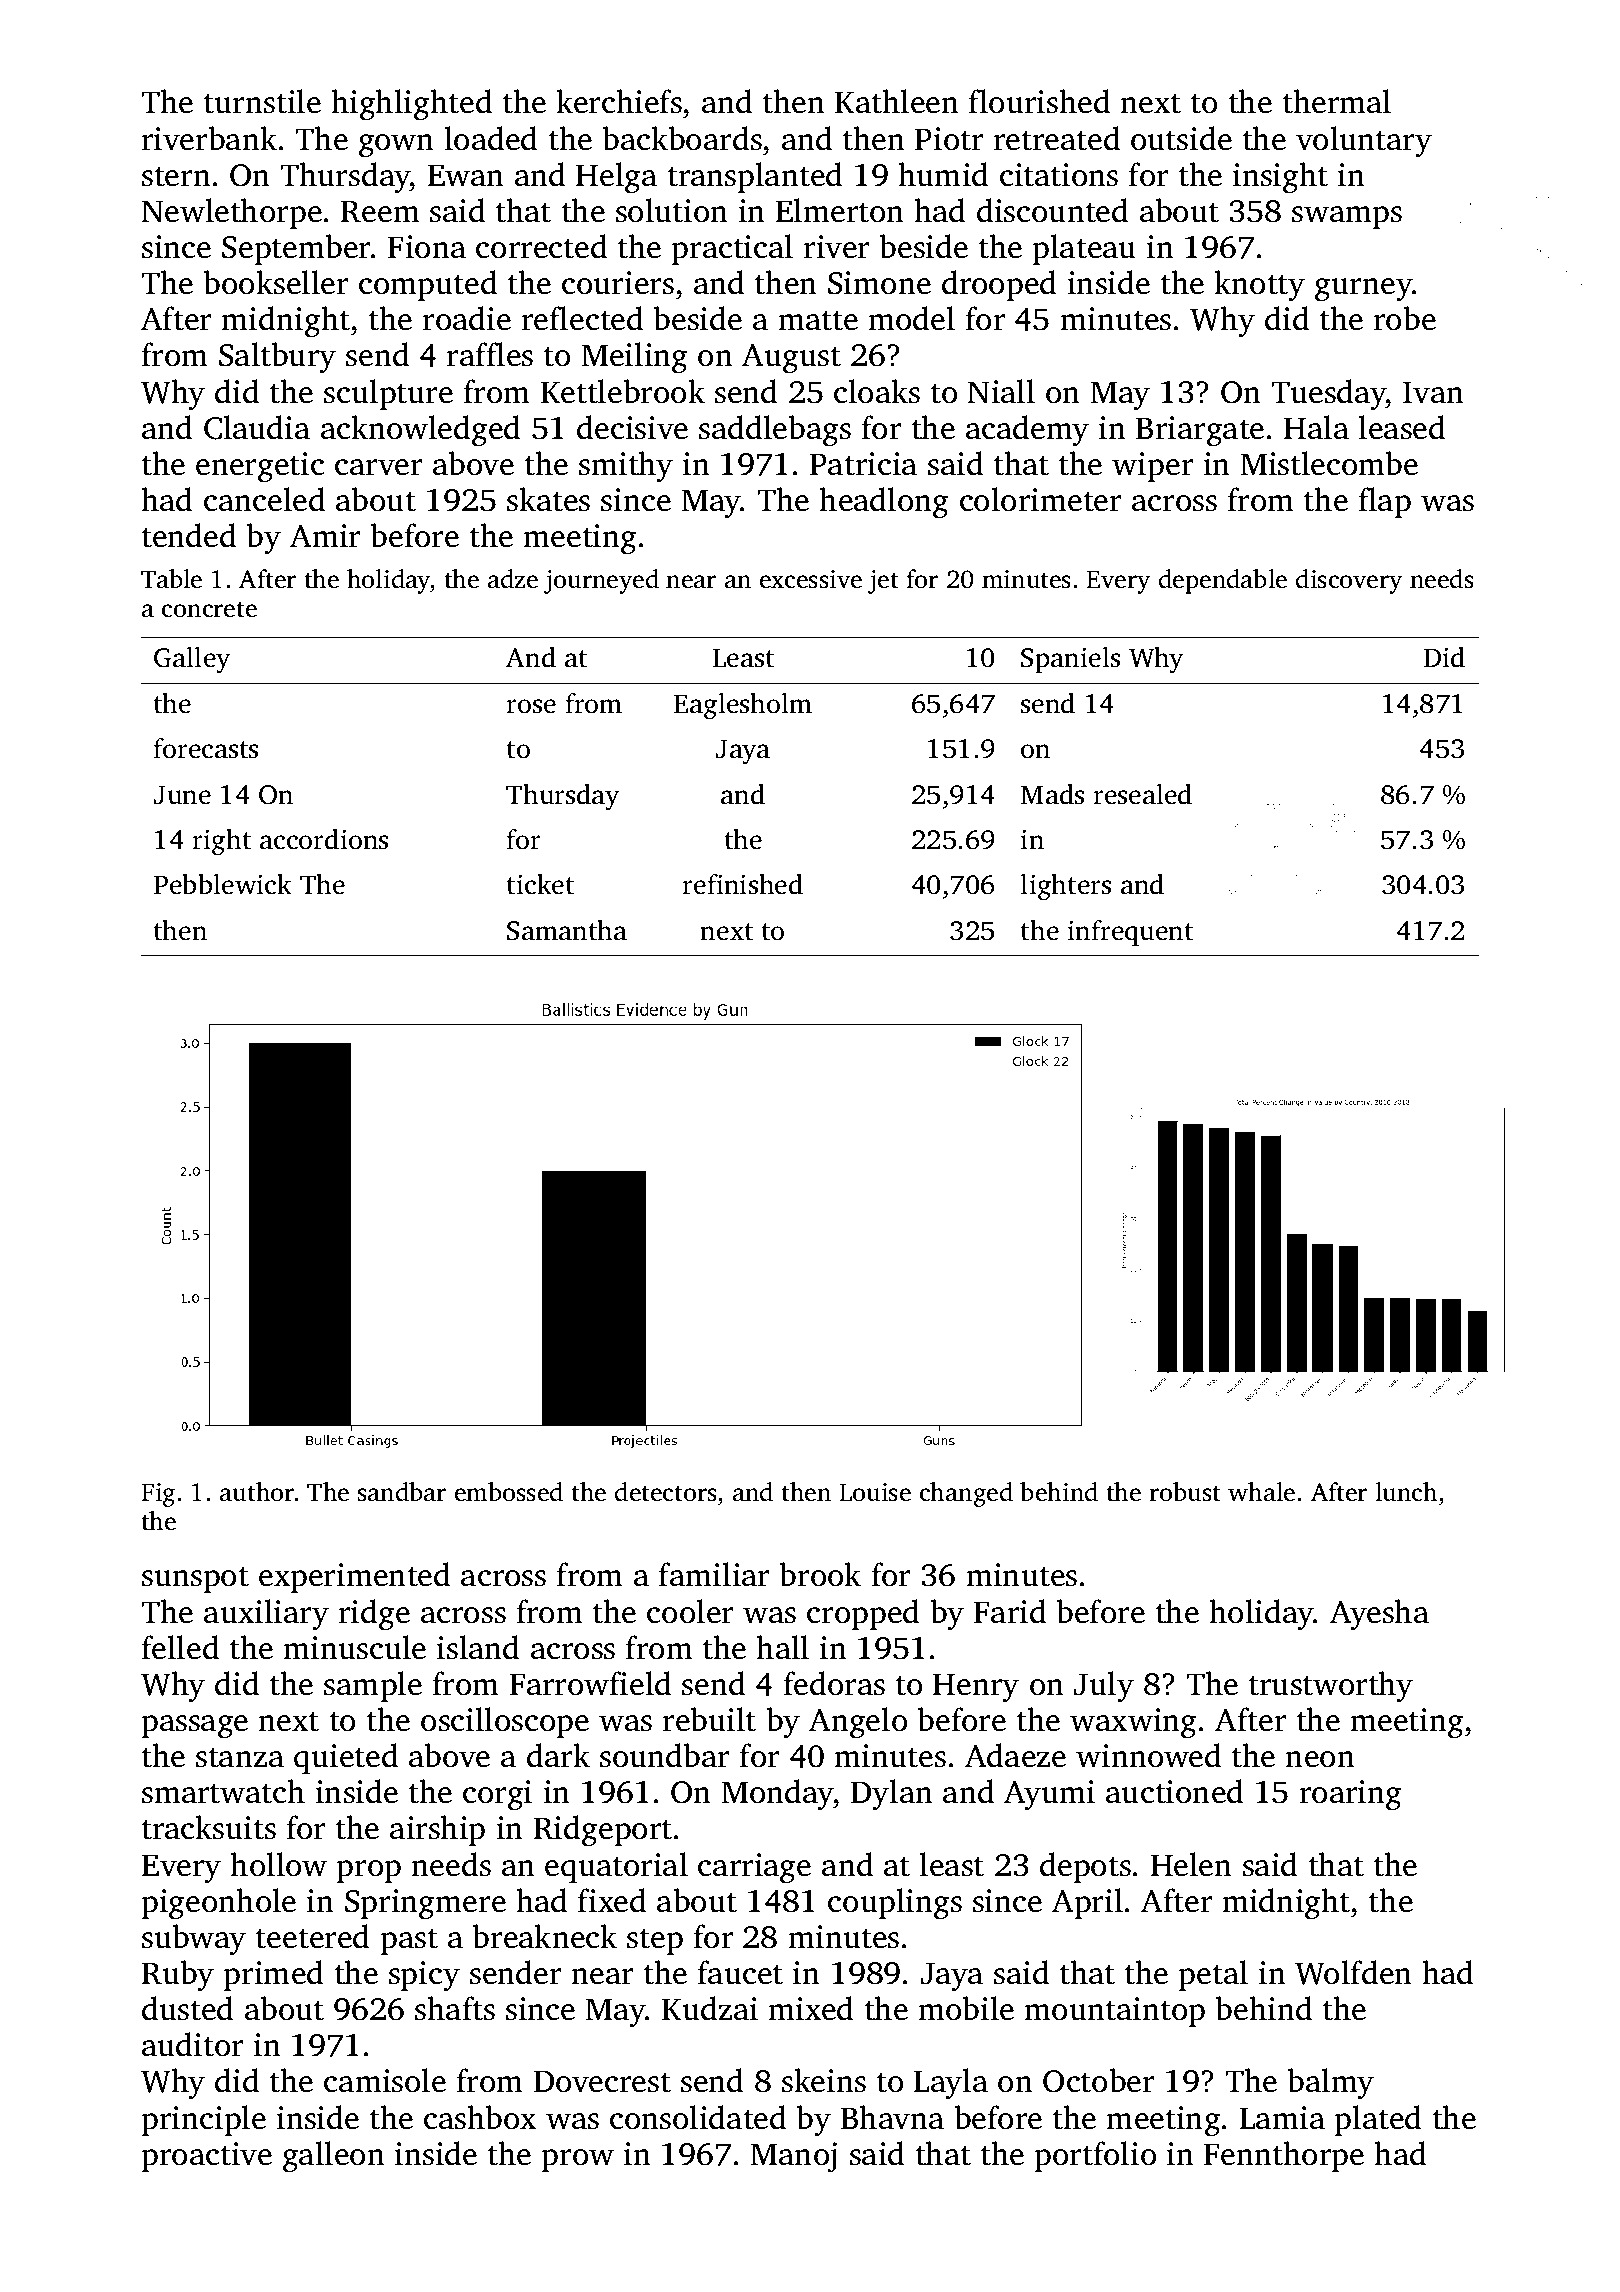 The width and height of the screenshot is (1620, 2292). I want to click on proactive, so click(206, 2157).
